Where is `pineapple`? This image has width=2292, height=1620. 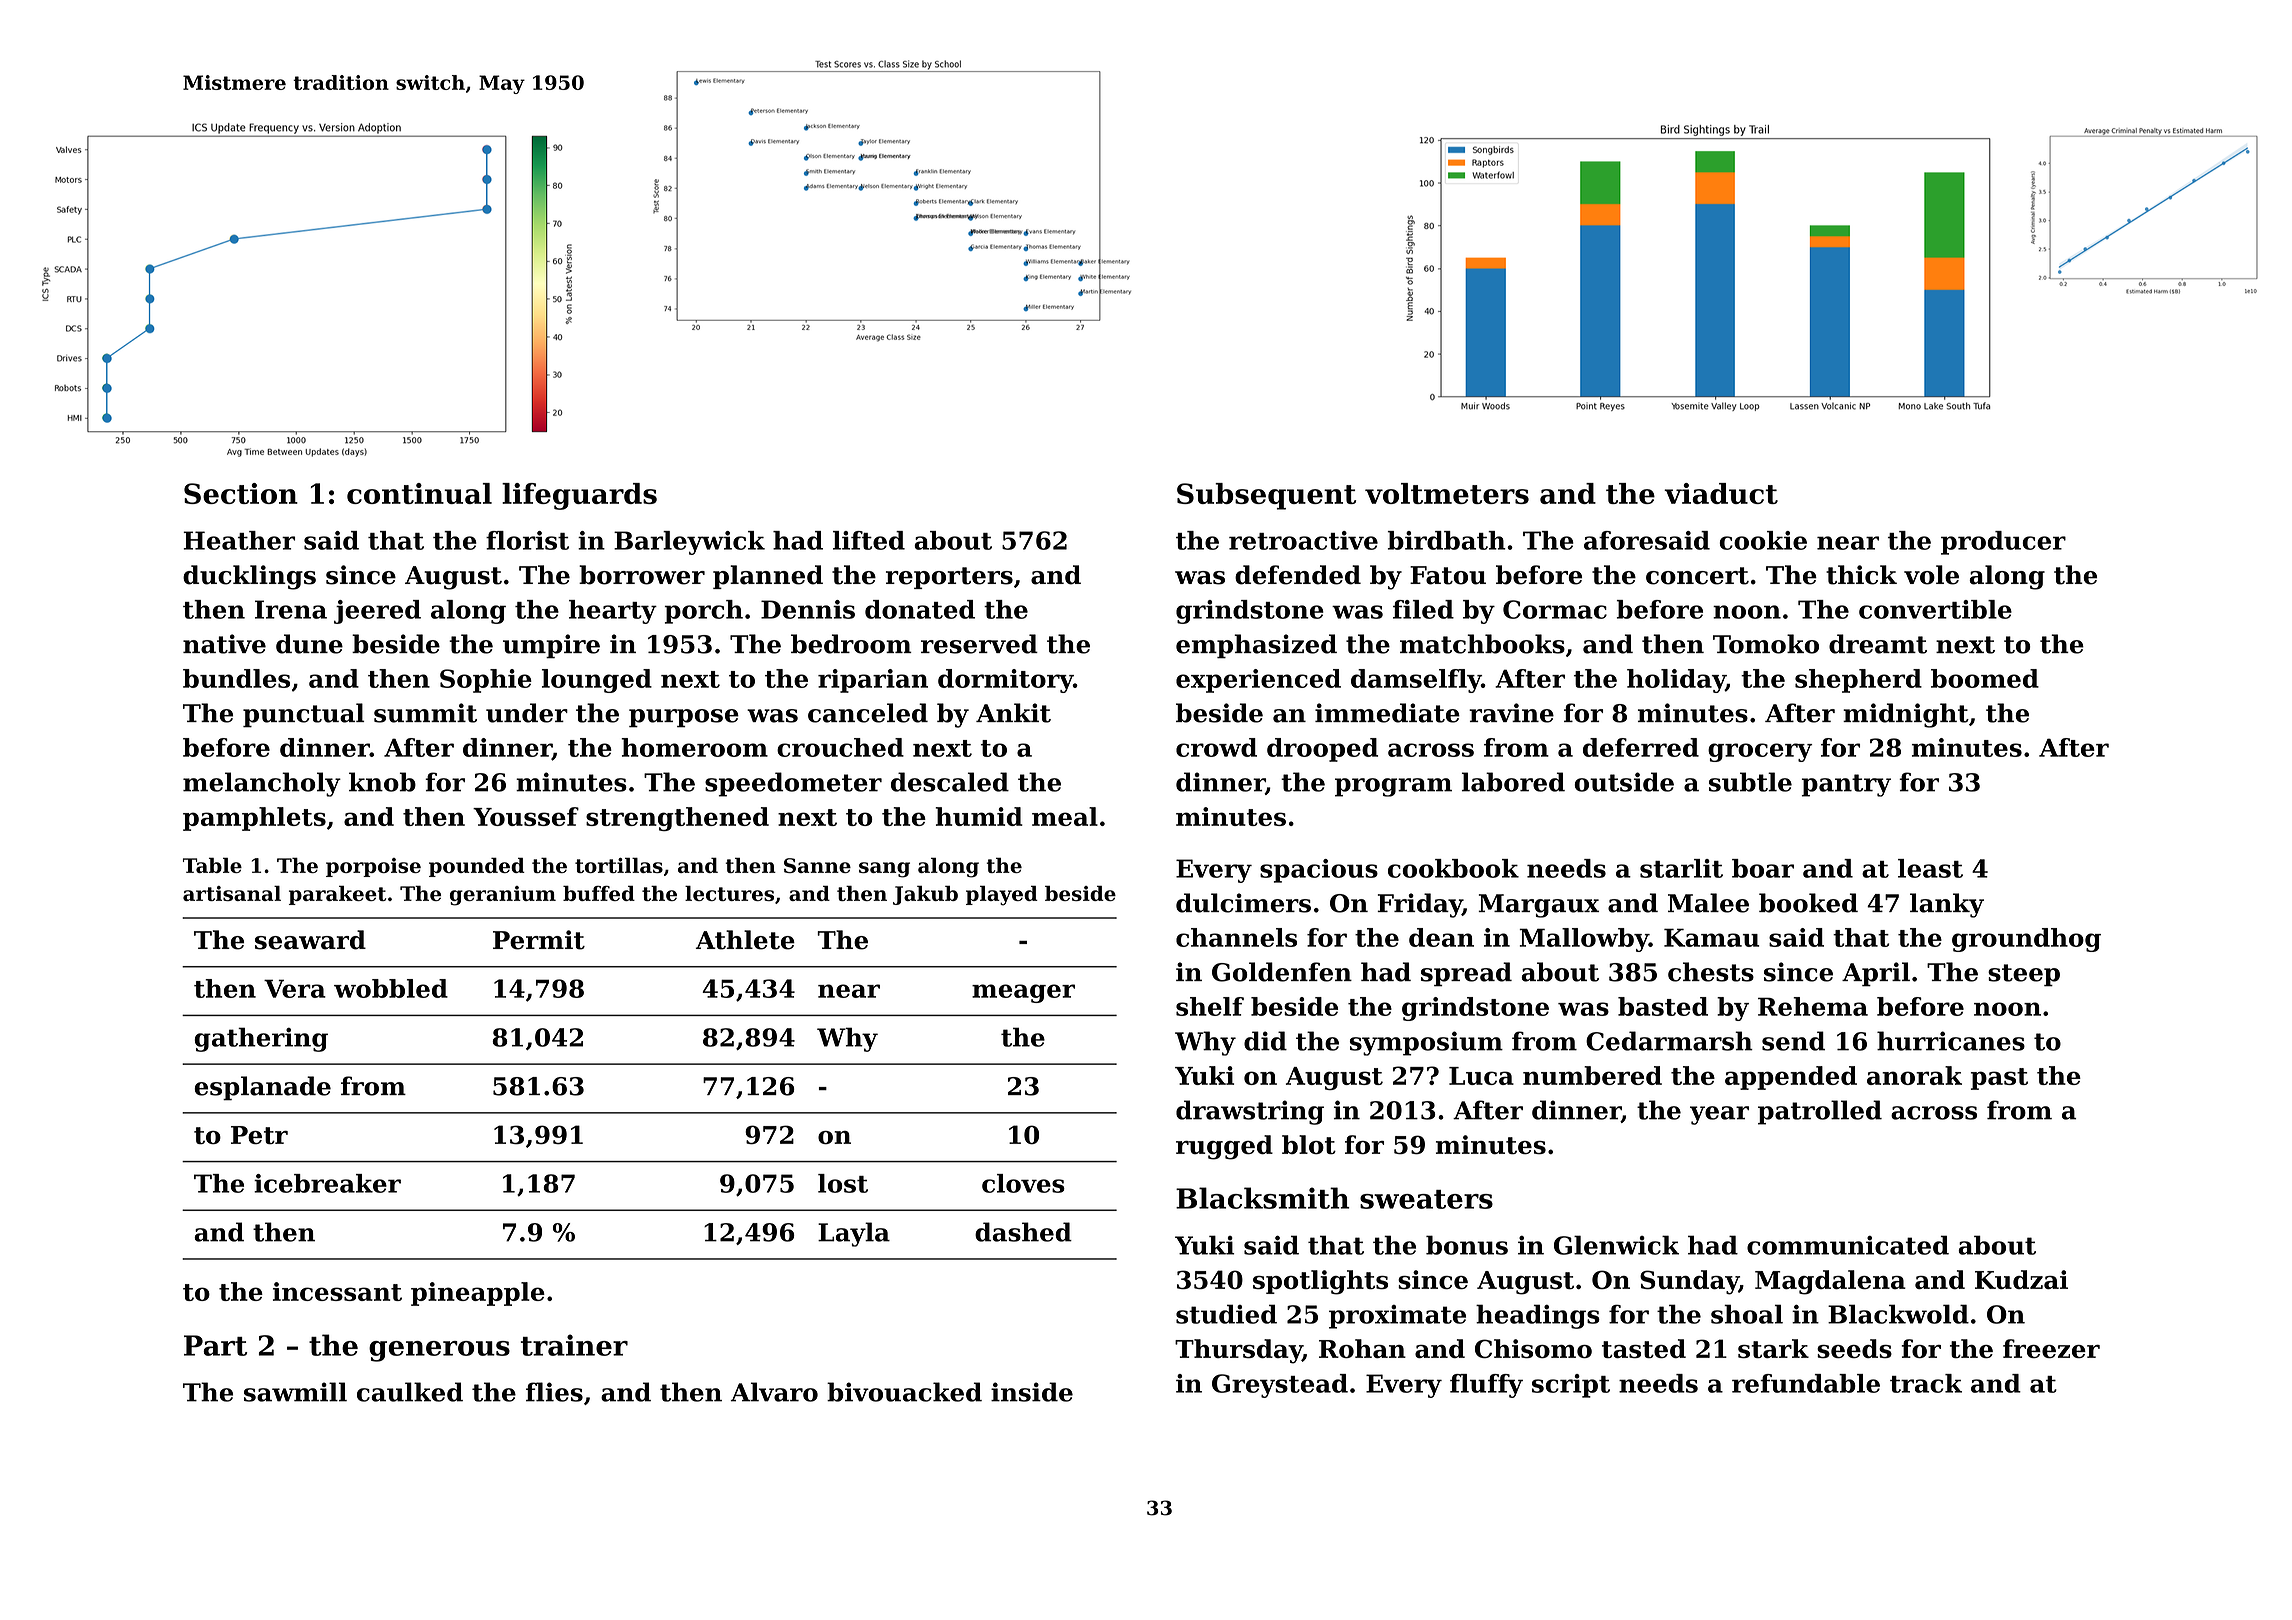
pineapple is located at coordinates (478, 1294).
